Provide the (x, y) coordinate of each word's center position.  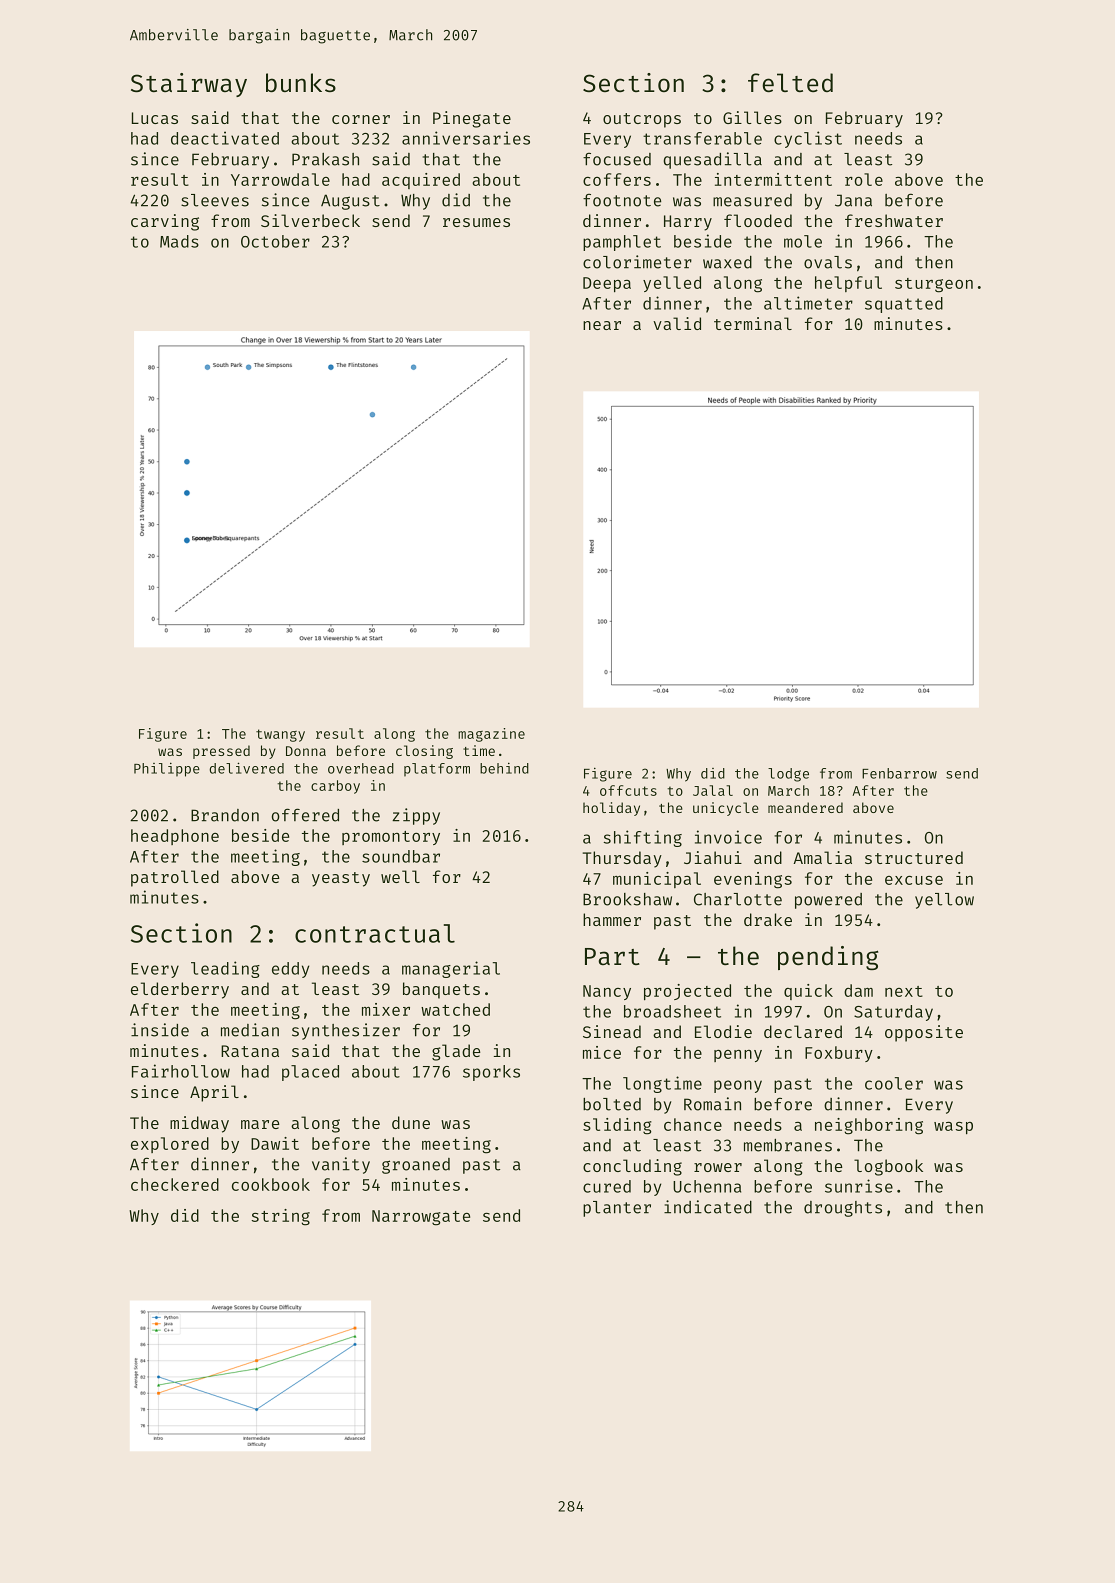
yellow (944, 901)
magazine (491, 735)
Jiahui (713, 857)
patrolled (175, 878)
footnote (622, 200)
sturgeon (934, 285)
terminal (753, 323)
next (904, 991)
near (602, 325)
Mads (179, 241)
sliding (617, 1126)
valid (677, 323)
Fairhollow (181, 1071)
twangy (280, 735)
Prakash (325, 159)
